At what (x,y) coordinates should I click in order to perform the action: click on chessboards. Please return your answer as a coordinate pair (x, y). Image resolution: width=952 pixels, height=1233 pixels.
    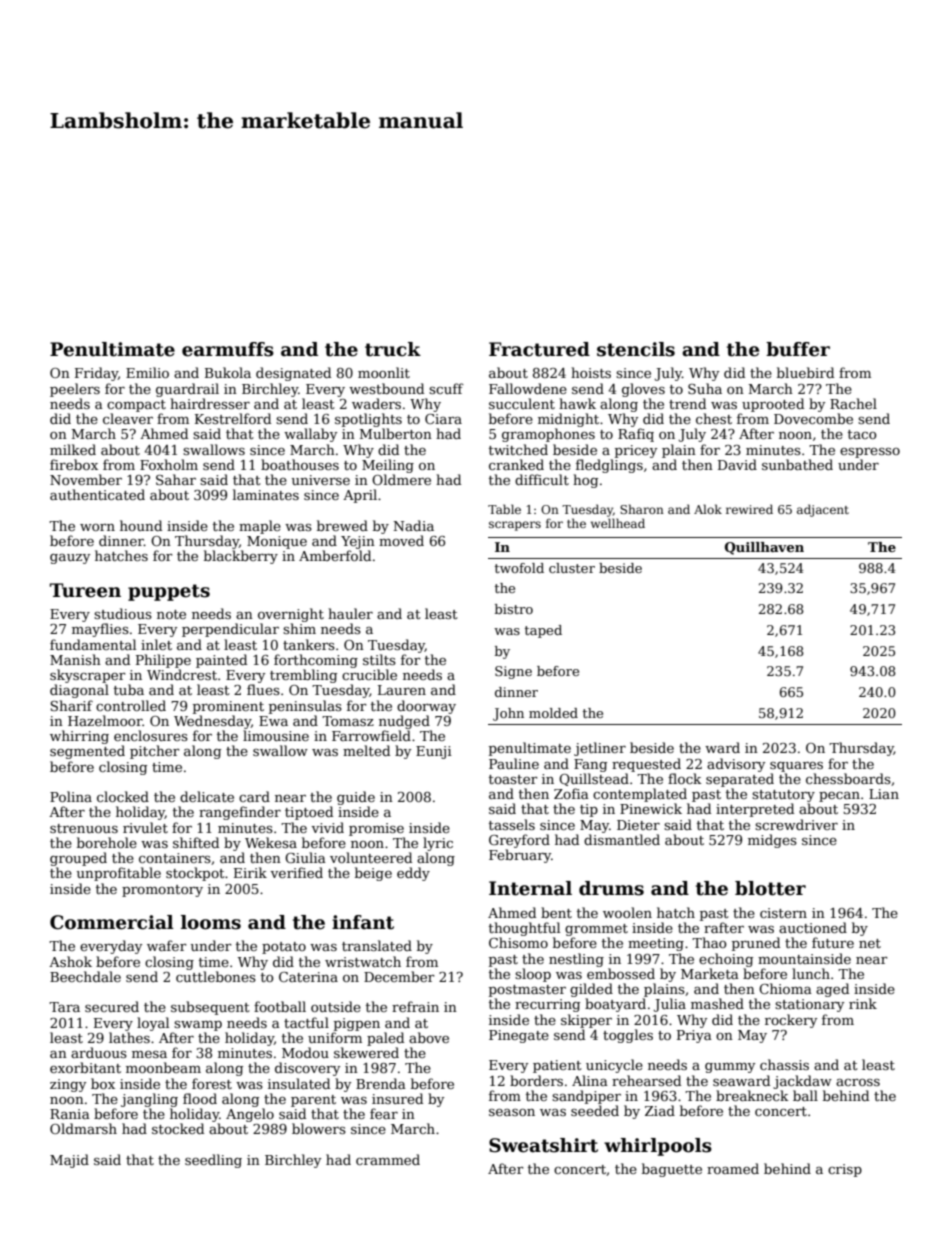
    Looking at the image, I should click on (848, 778).
